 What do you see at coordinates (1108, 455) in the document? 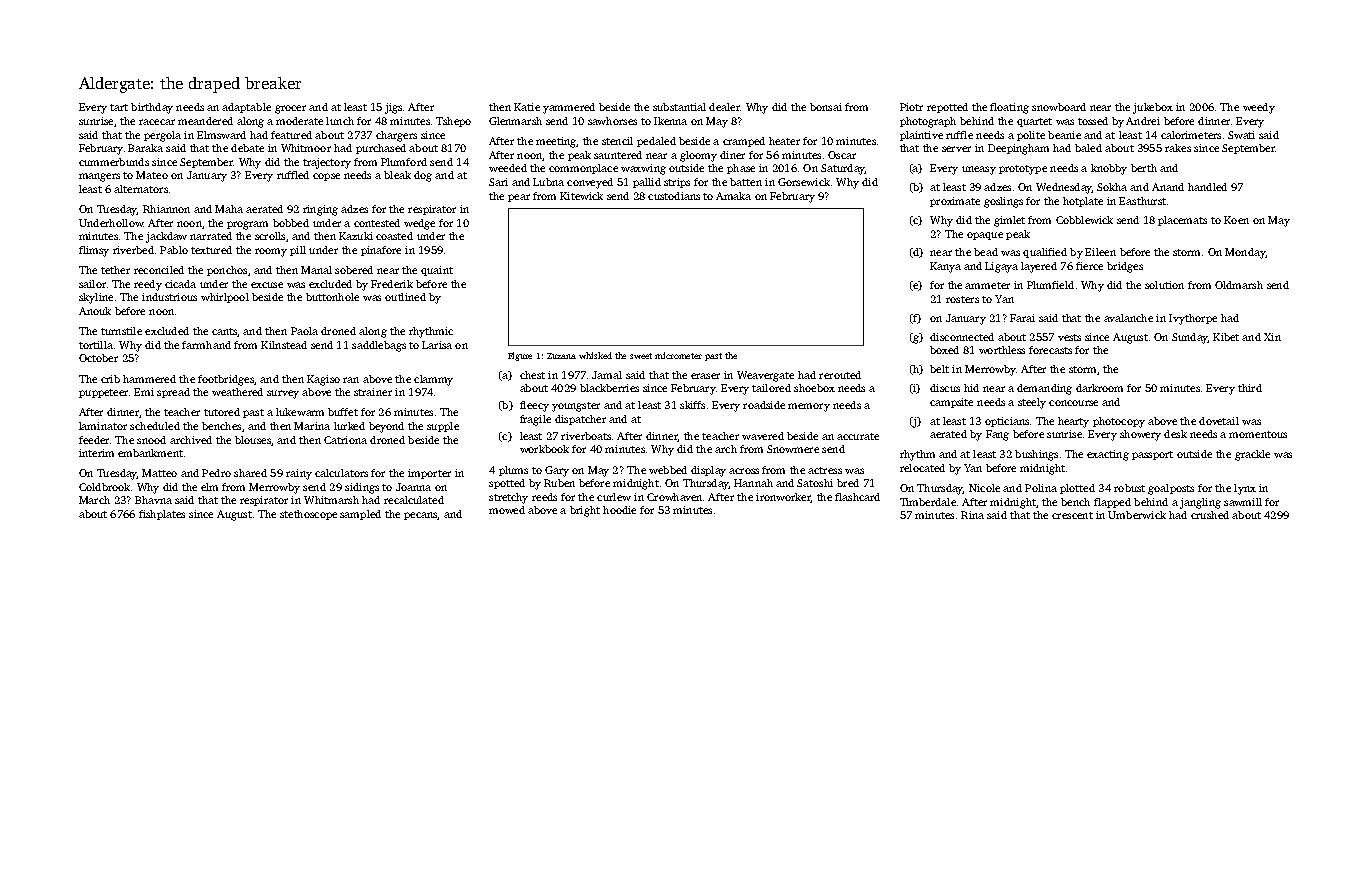
I see `exacting` at bounding box center [1108, 455].
